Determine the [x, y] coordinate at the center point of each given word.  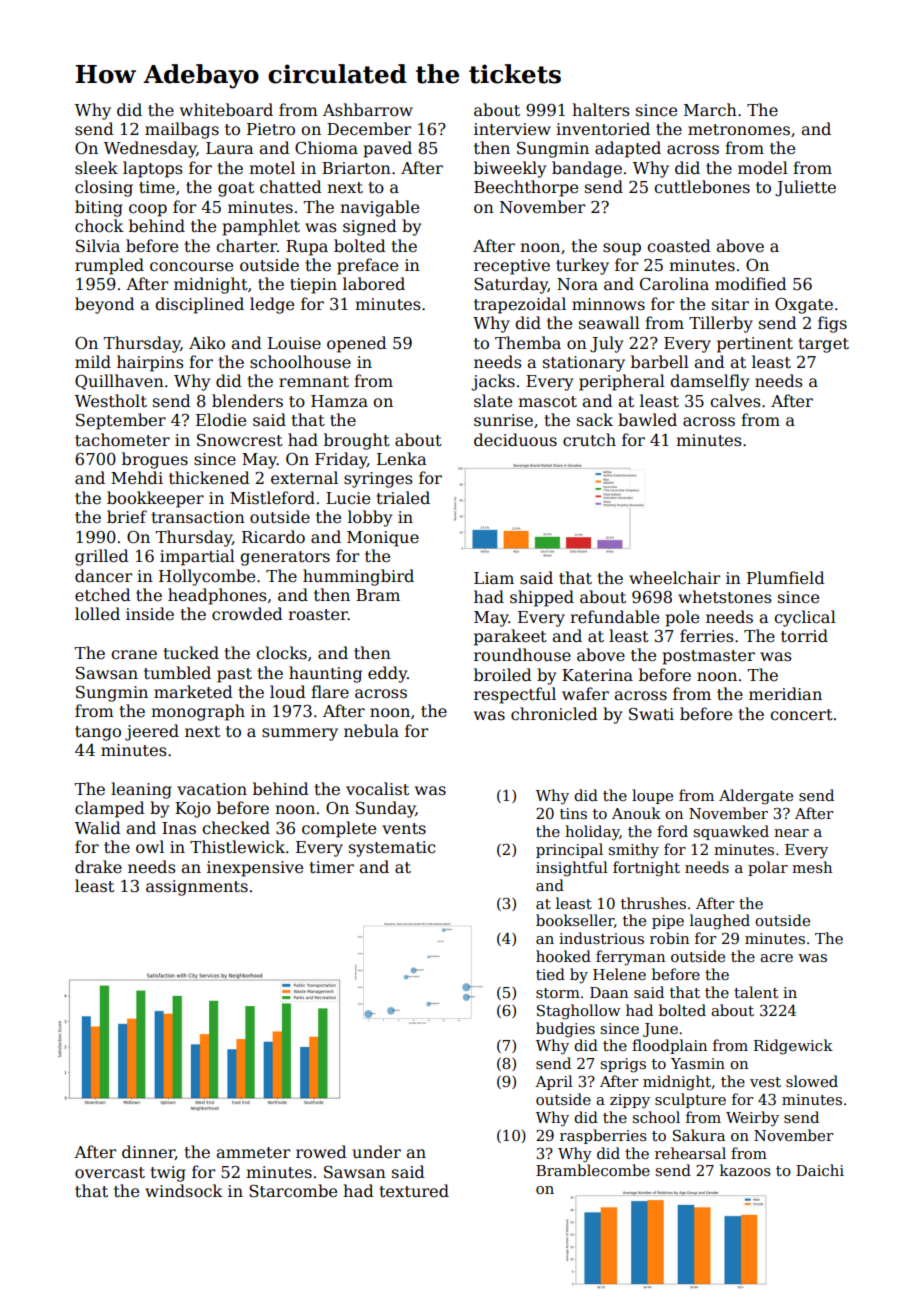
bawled [647, 420]
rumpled [109, 266]
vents [404, 829]
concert [801, 715]
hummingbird [358, 577]
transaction [198, 517]
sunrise [503, 420]
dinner [148, 1152]
